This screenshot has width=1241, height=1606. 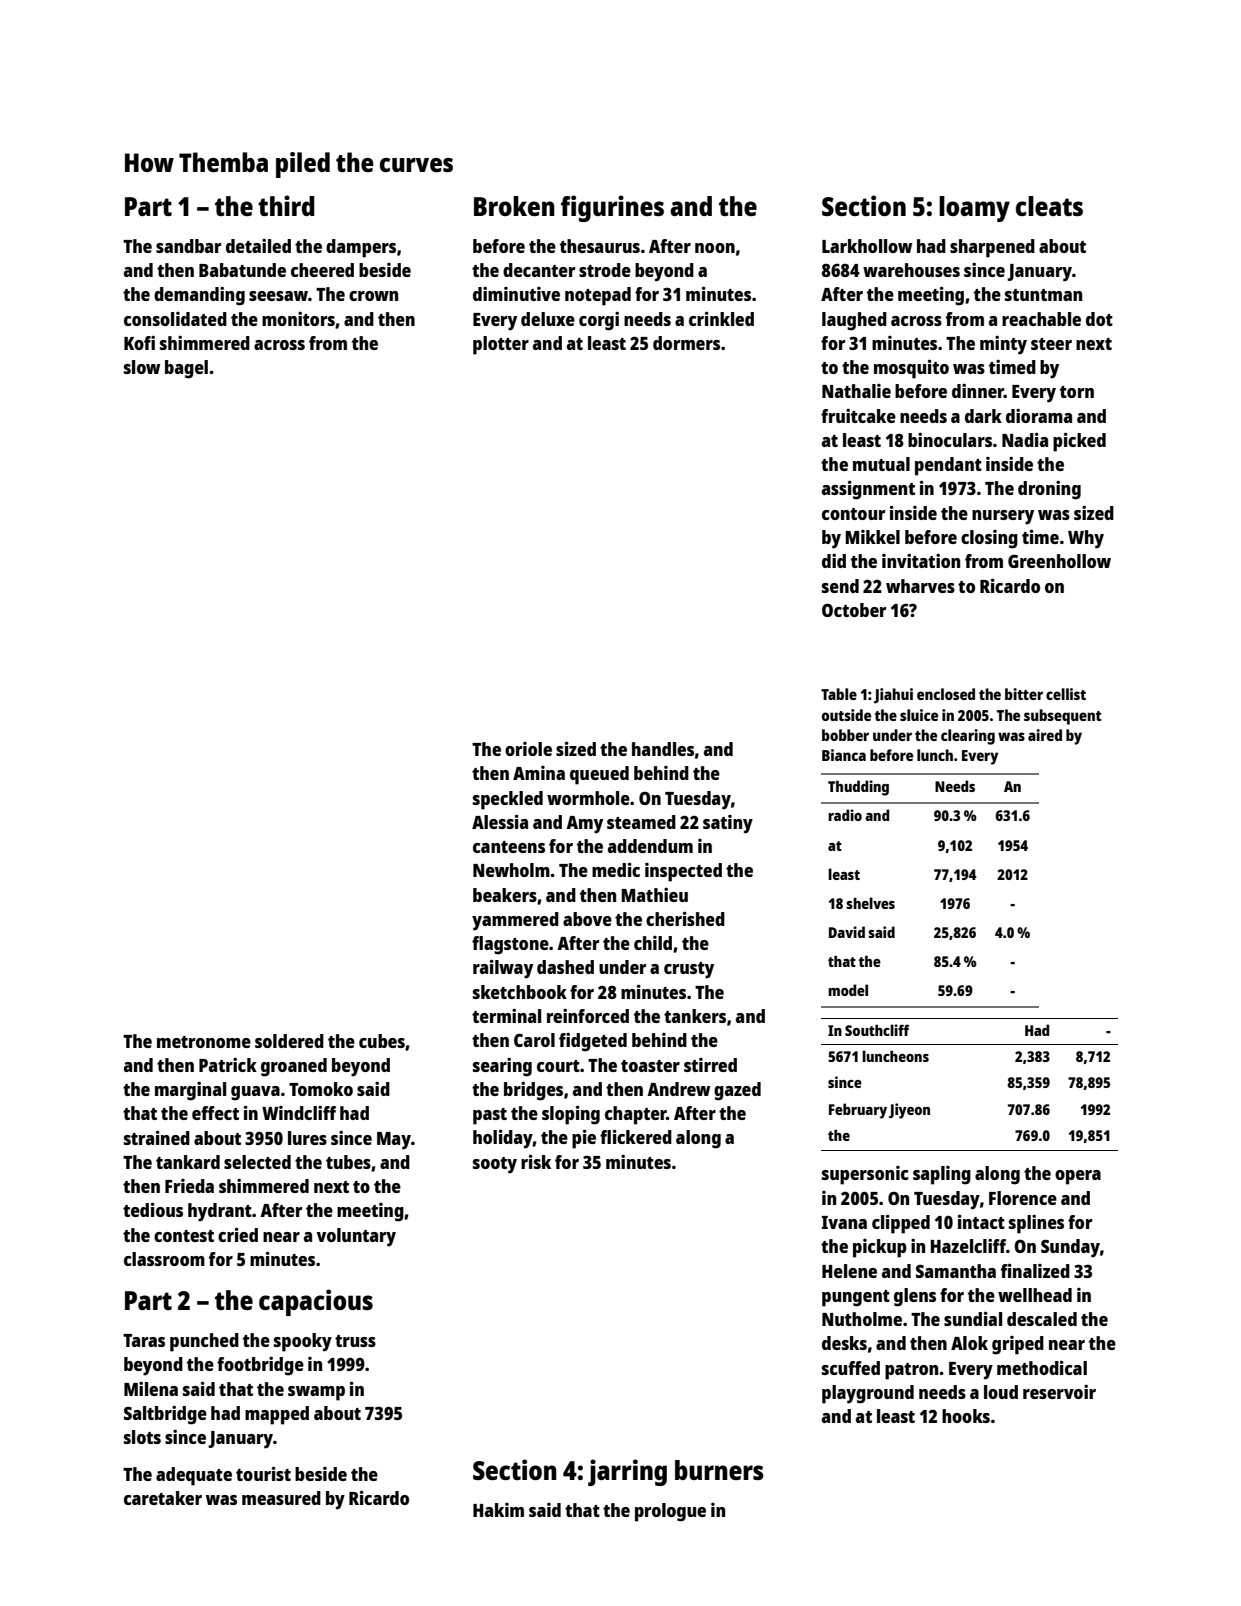 What do you see at coordinates (1049, 206) in the screenshot?
I see `cleats` at bounding box center [1049, 206].
